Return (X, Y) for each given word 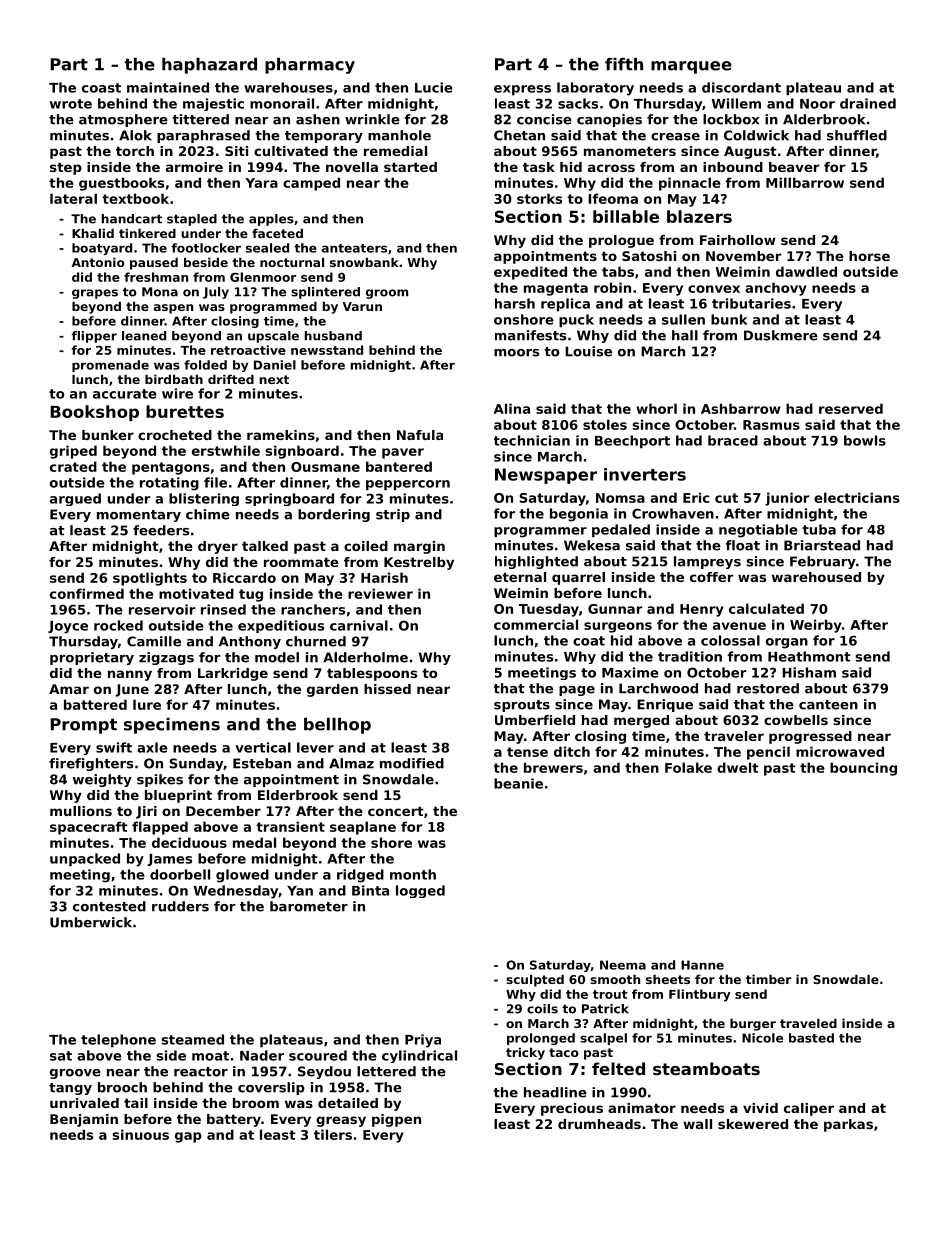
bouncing (863, 769)
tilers (333, 1134)
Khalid (93, 233)
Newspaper (546, 476)
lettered (386, 1071)
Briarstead (822, 545)
